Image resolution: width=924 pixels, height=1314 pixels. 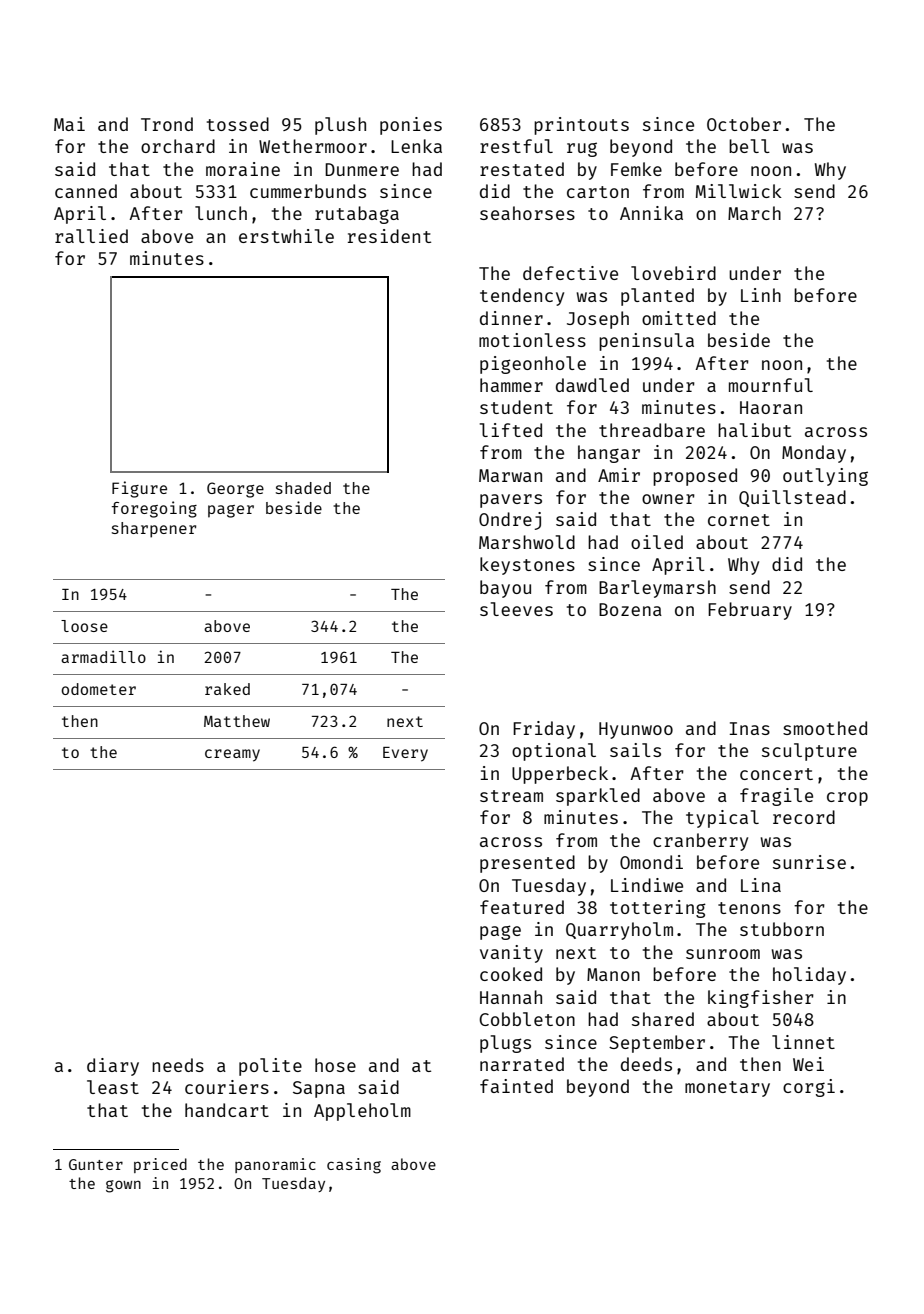 What do you see at coordinates (275, 1165) in the screenshot?
I see `panoramic` at bounding box center [275, 1165].
